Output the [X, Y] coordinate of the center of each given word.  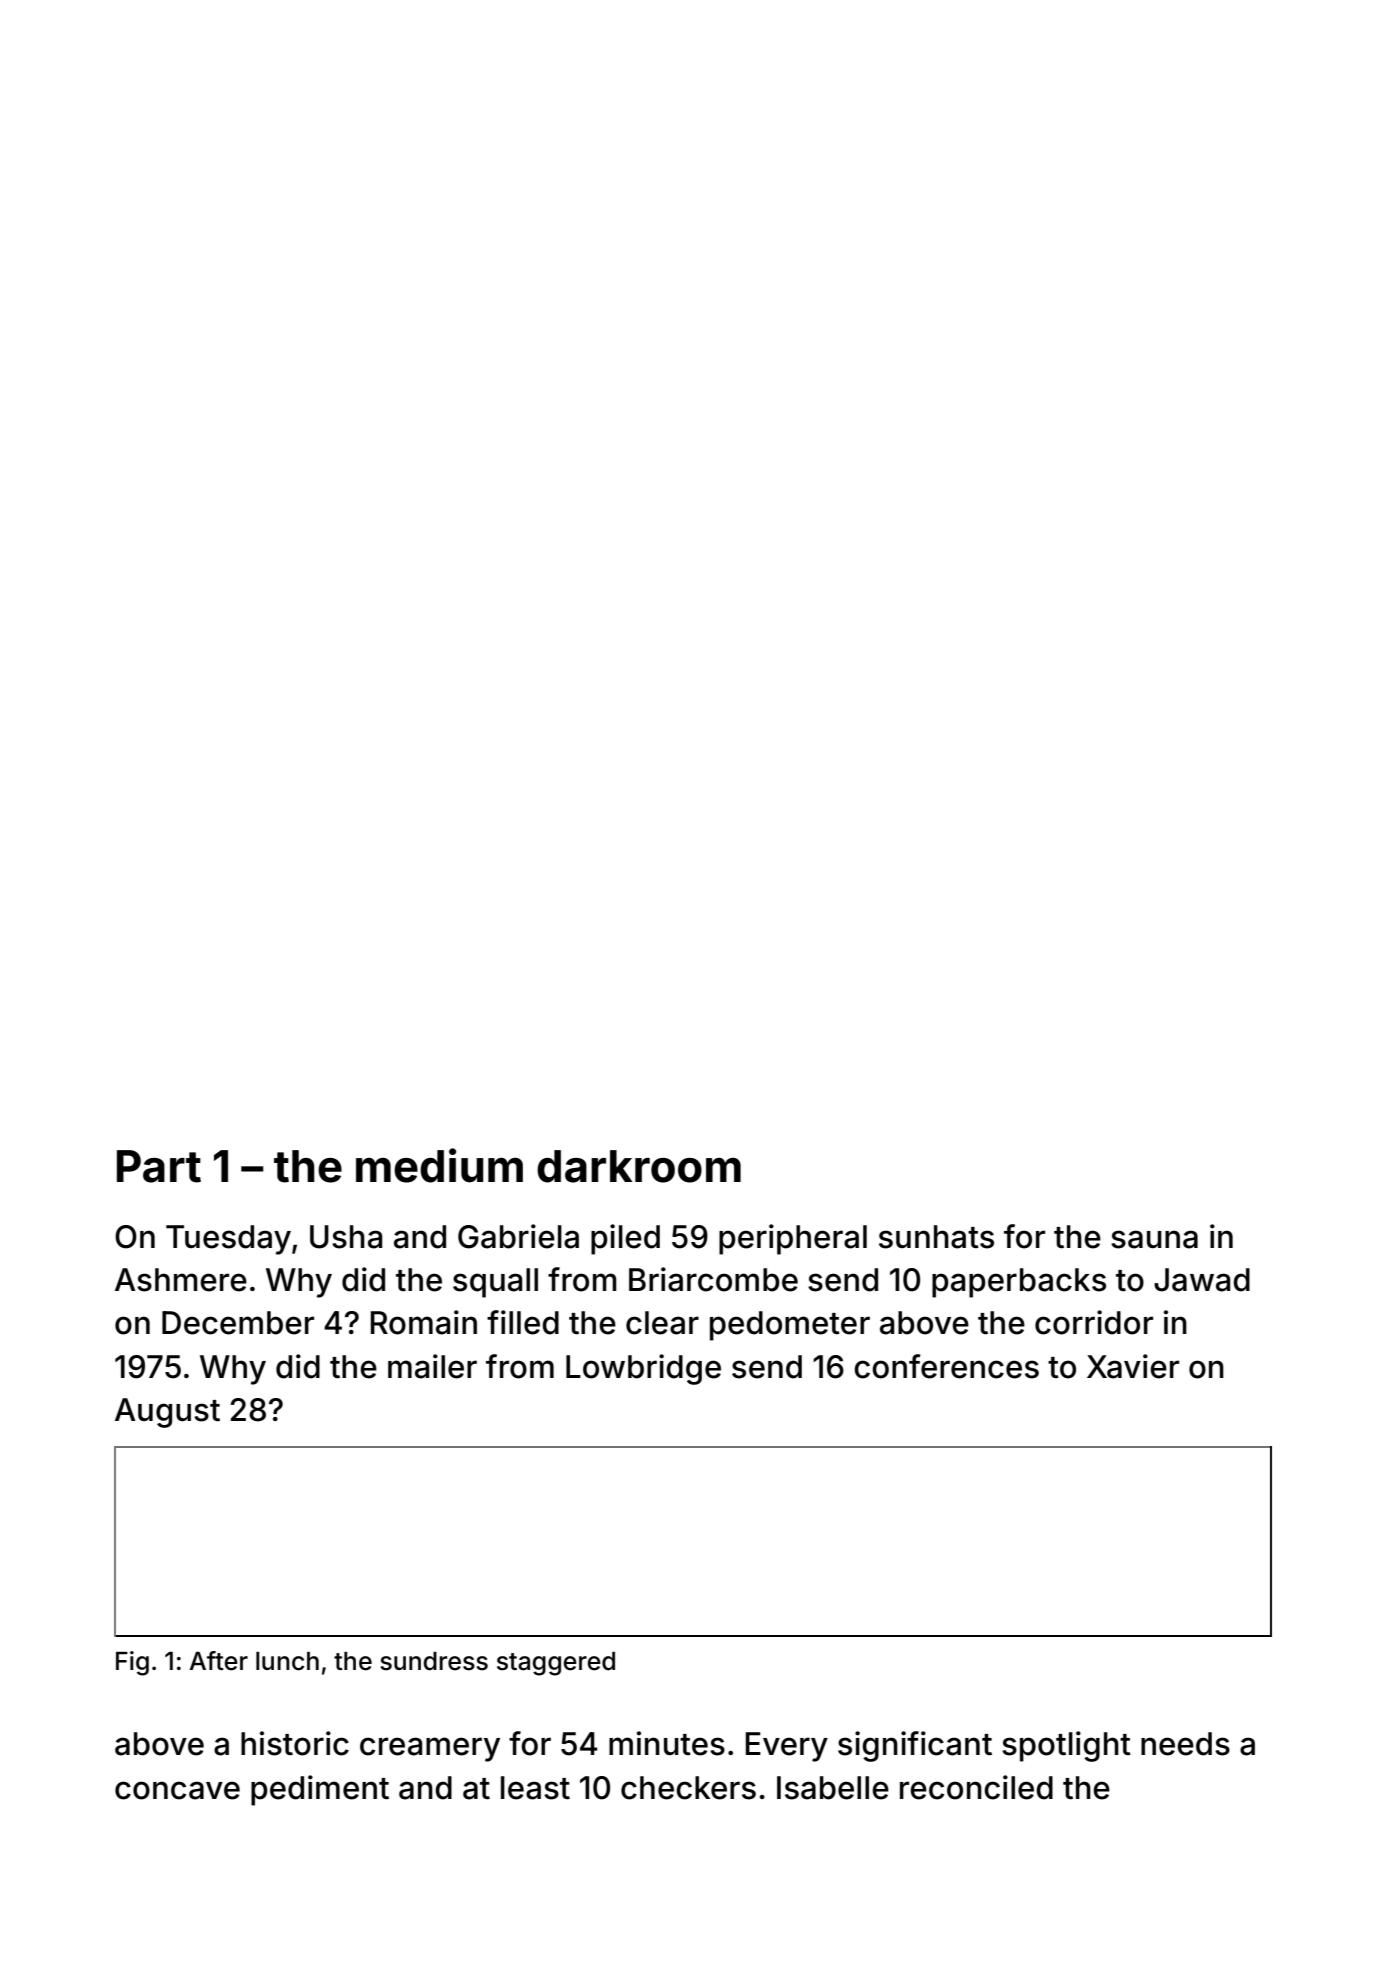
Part [159, 1166]
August [167, 1413]
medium [439, 1165]
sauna [1154, 1239]
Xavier [1133, 1366]
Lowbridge [643, 1369]
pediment [320, 1790]
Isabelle [833, 1788]
